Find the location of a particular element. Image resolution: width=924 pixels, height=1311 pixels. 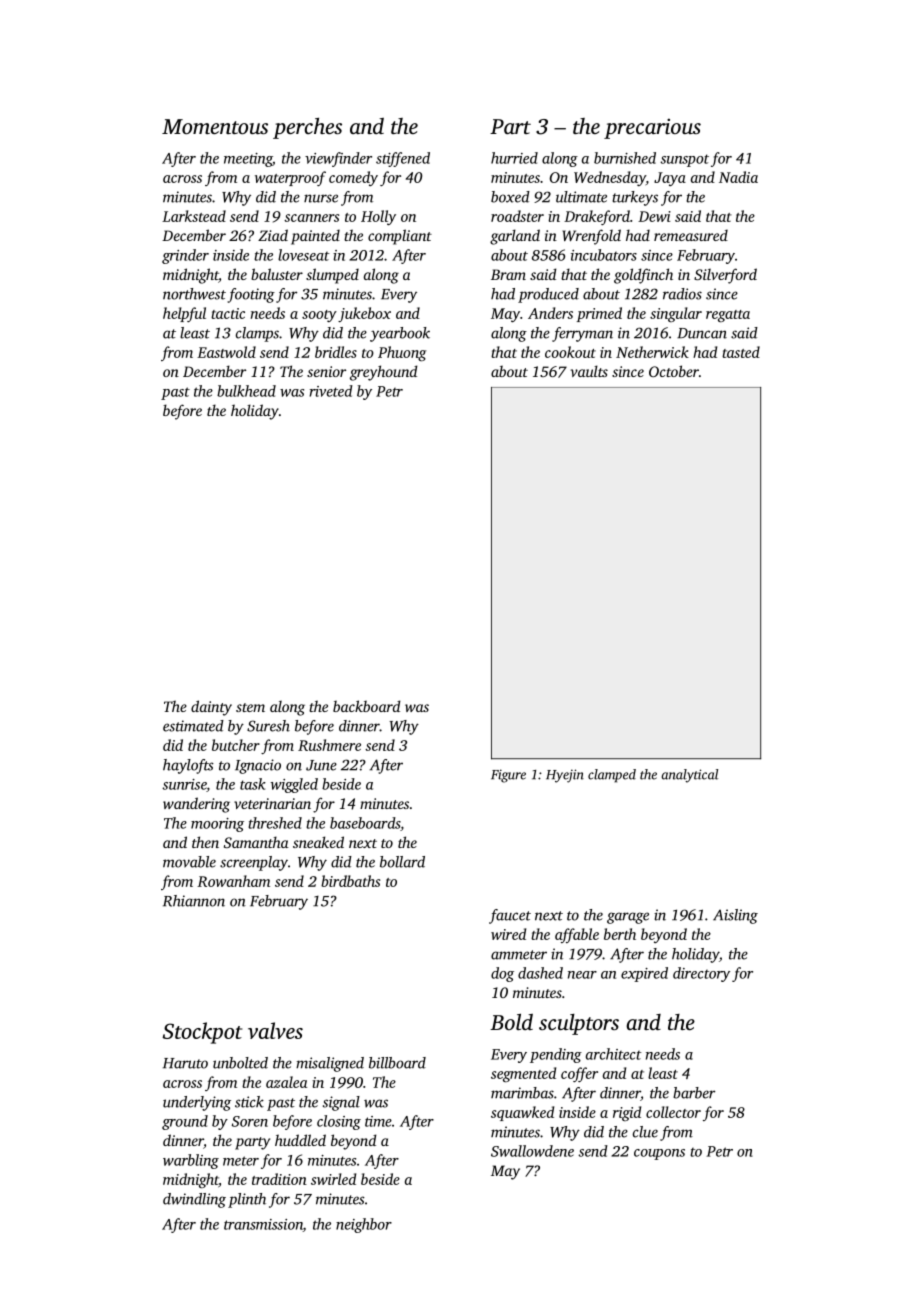

boxed is located at coordinates (510, 197).
